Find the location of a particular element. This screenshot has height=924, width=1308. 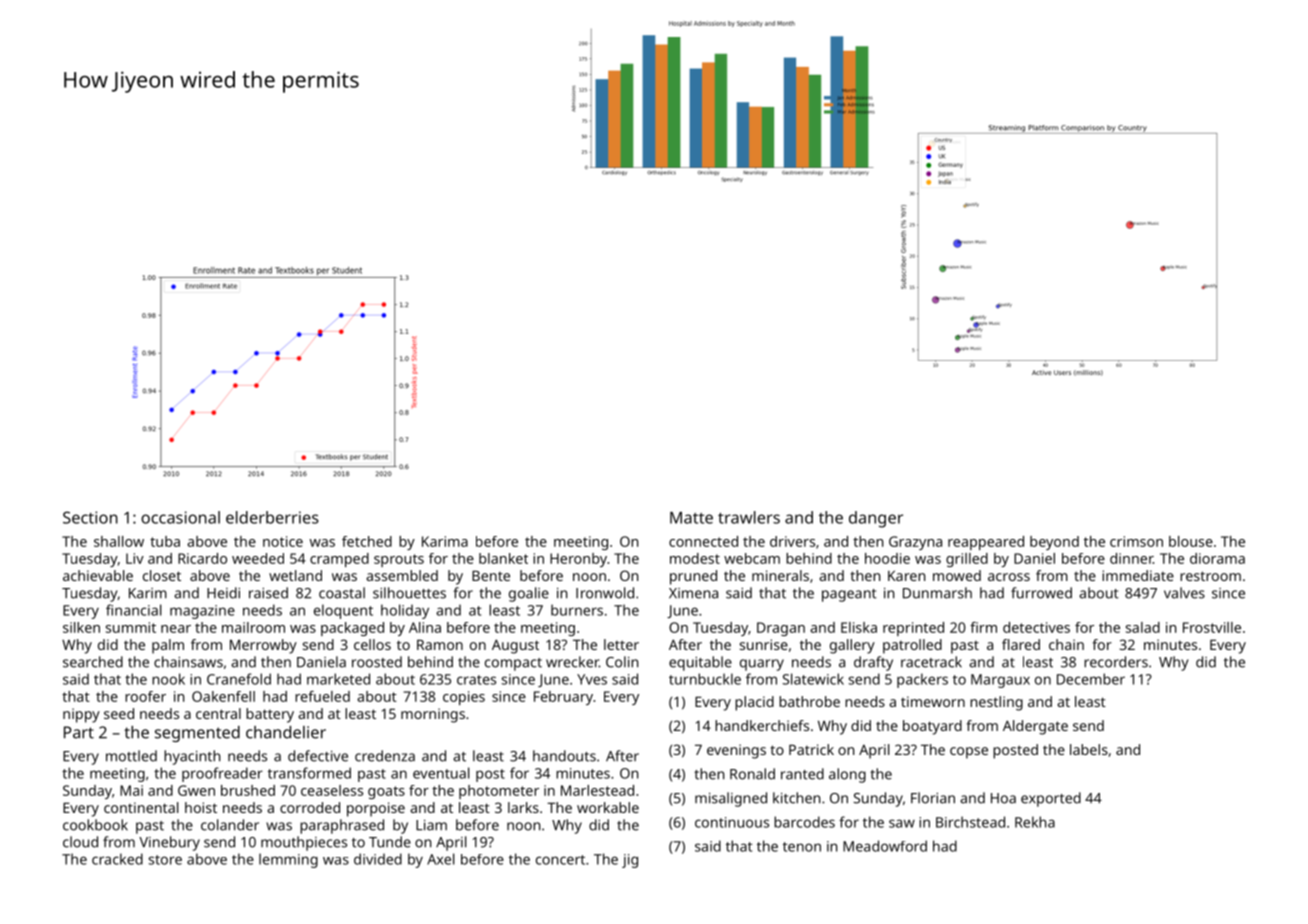

kitchen is located at coordinates (796, 798).
